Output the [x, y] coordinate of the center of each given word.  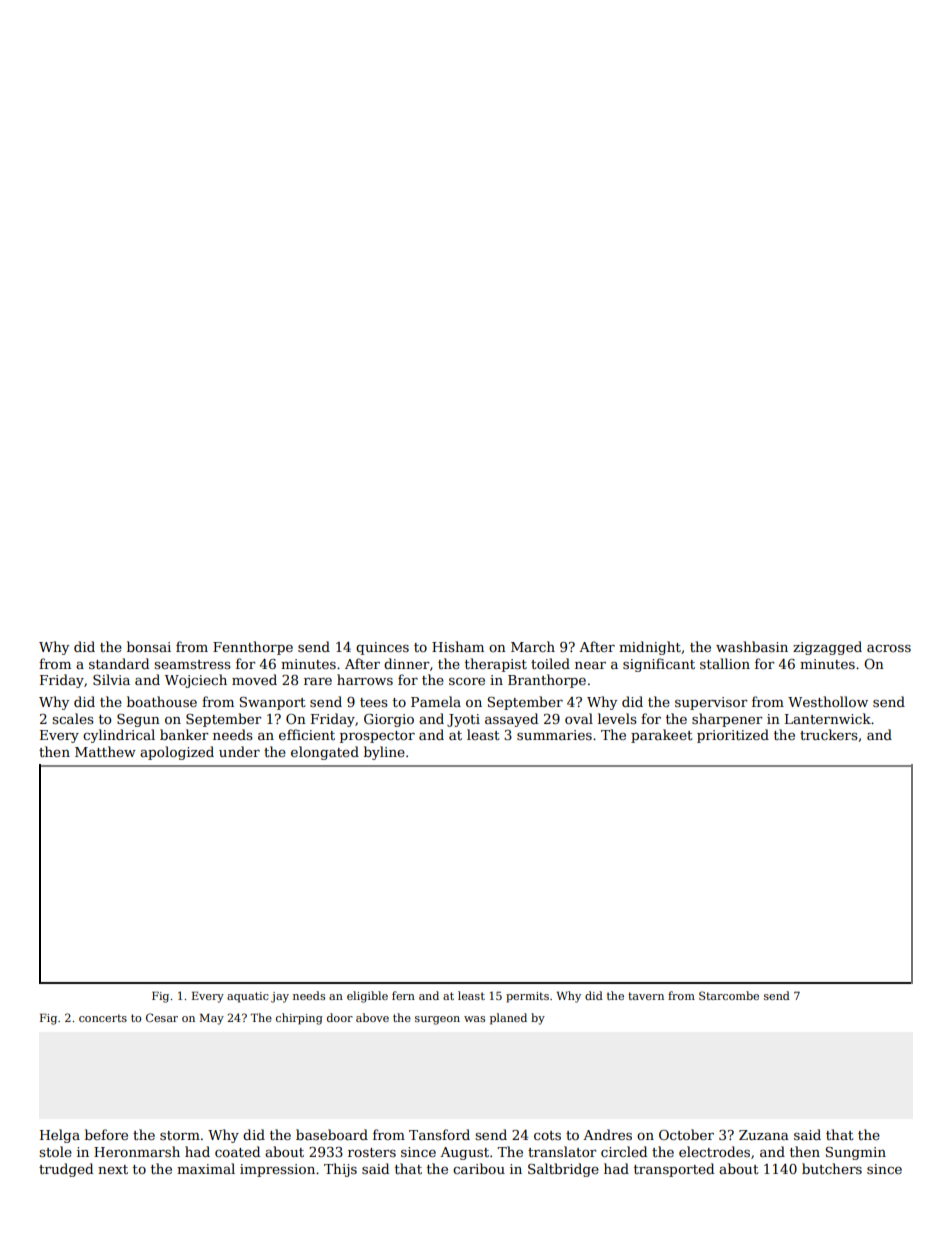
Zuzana [764, 1135]
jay [280, 997]
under [239, 751]
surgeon [437, 1020]
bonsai [149, 646]
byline [384, 753]
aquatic [248, 997]
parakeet [662, 736]
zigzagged [827, 648]
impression [277, 1170]
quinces [382, 648]
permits [527, 997]
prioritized [733, 736]
